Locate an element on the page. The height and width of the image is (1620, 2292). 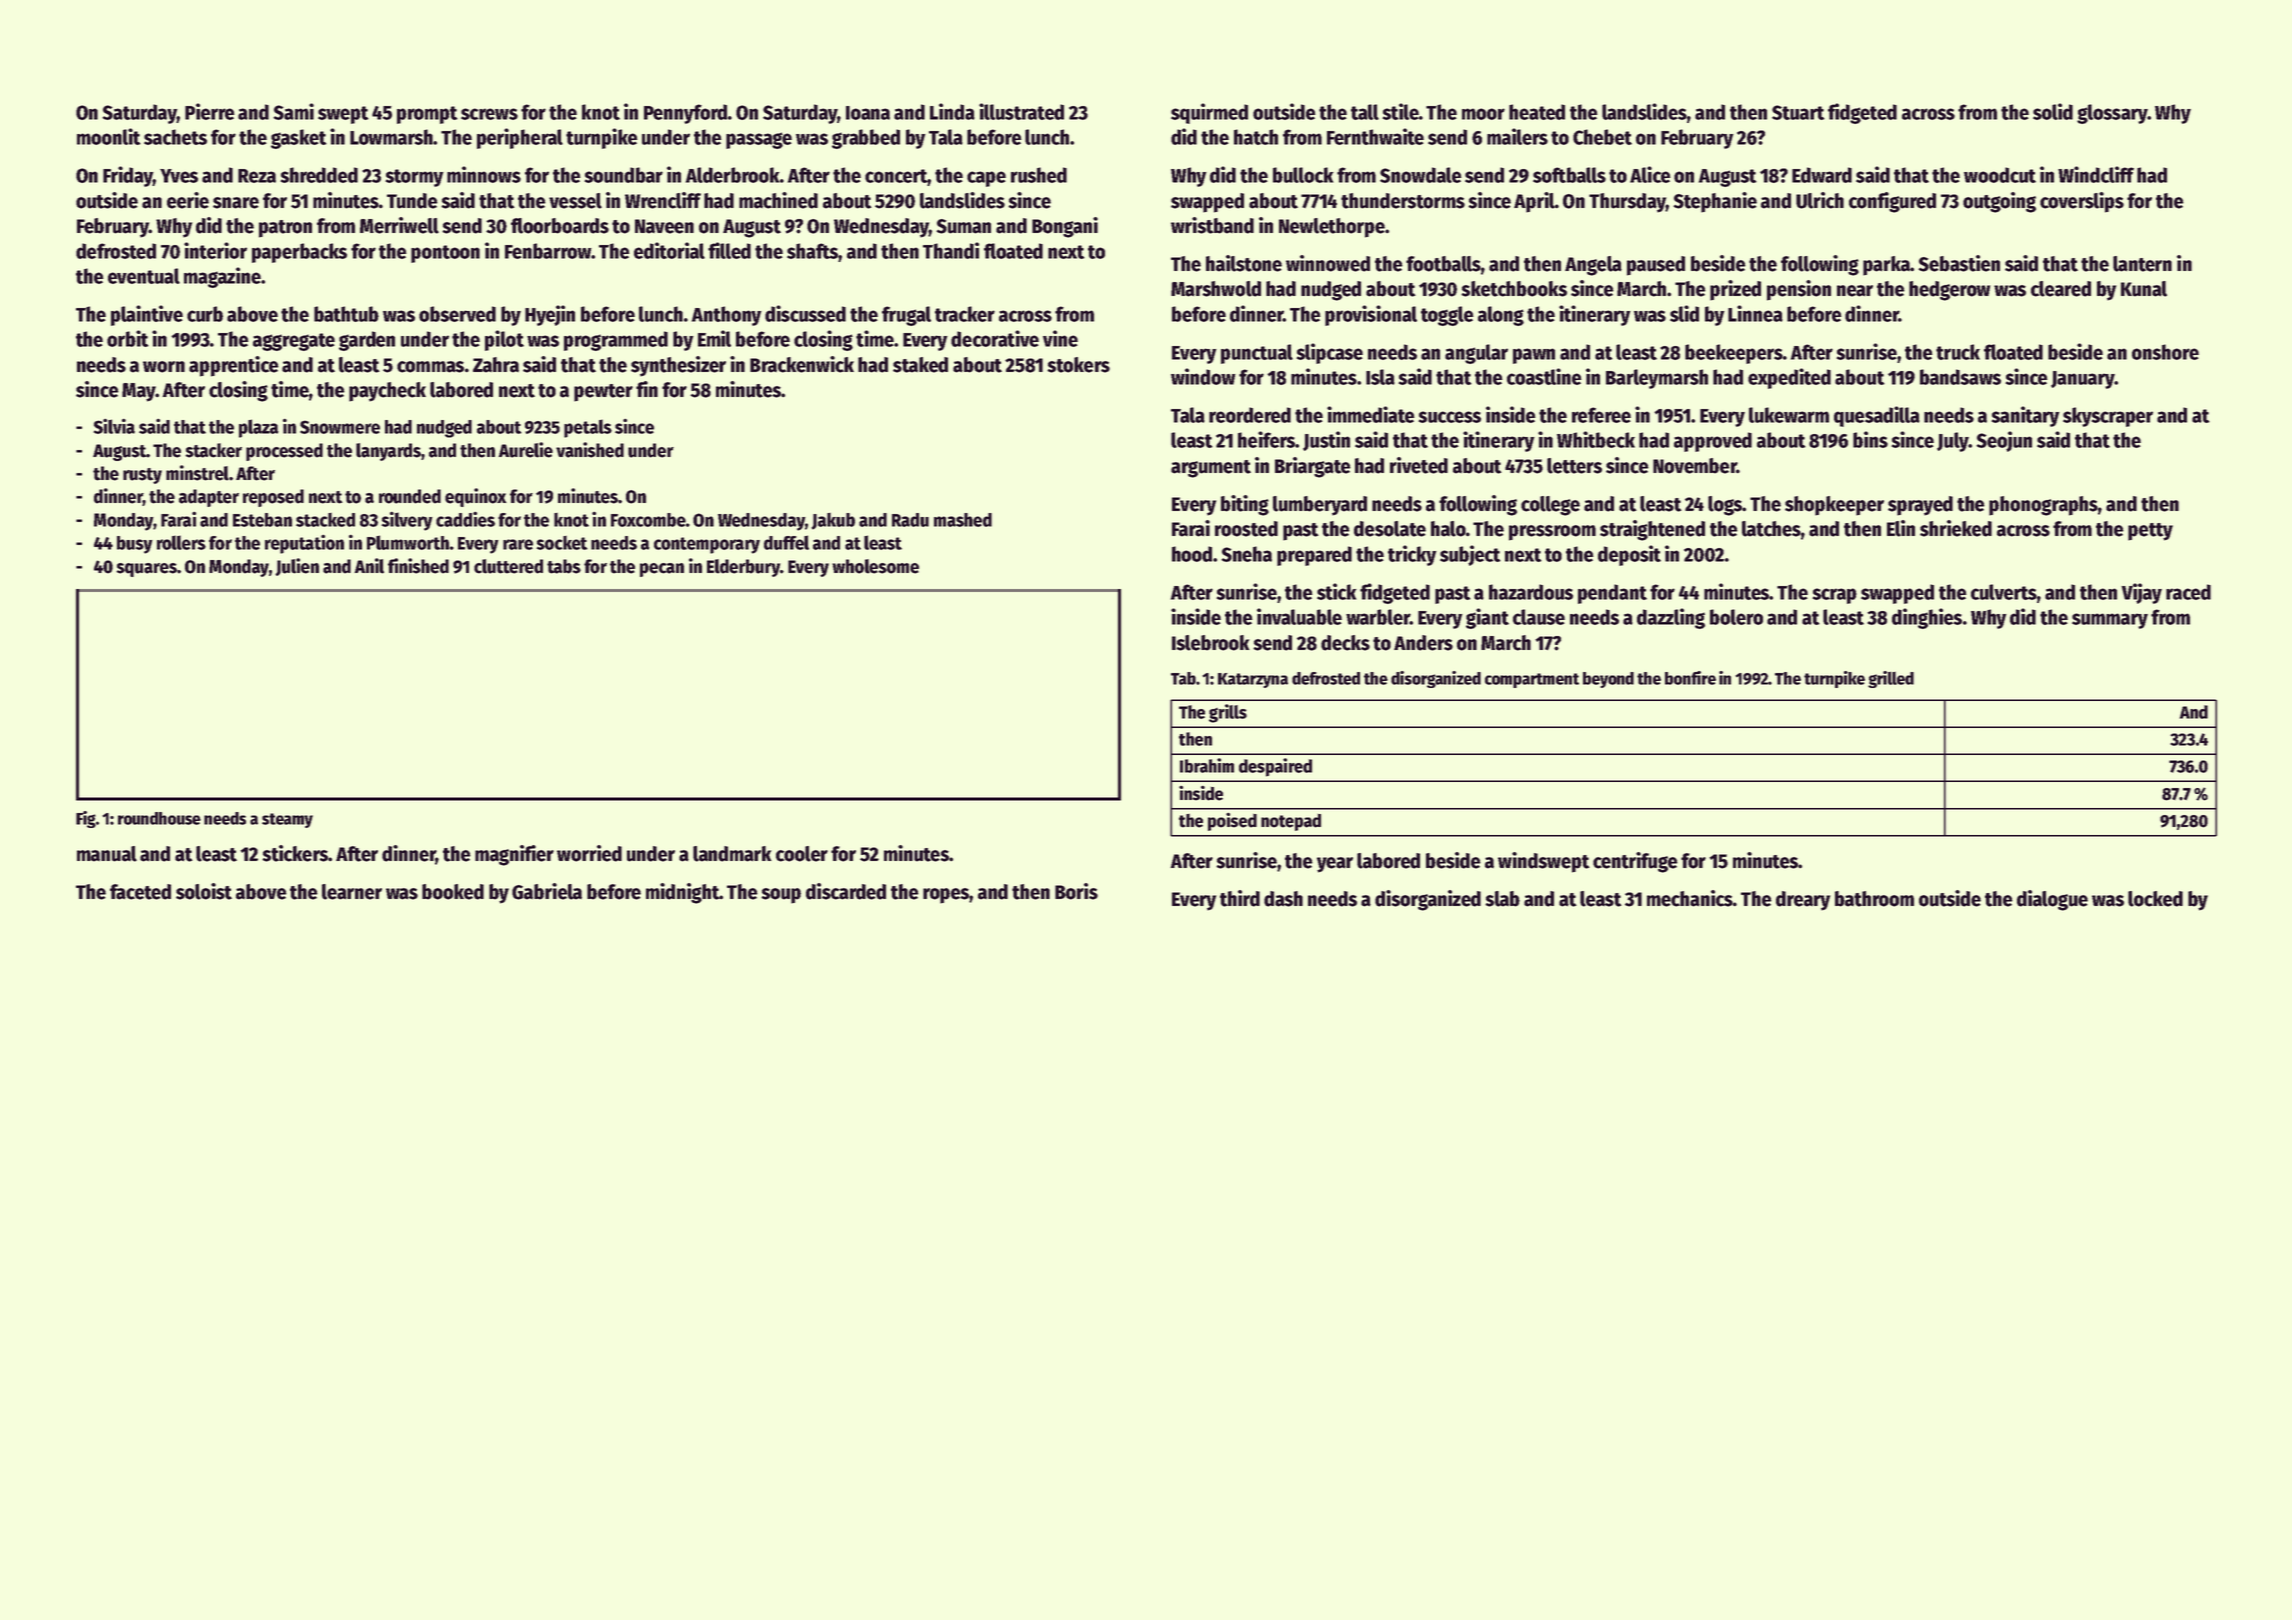
centrifuge is located at coordinates (1635, 862).
